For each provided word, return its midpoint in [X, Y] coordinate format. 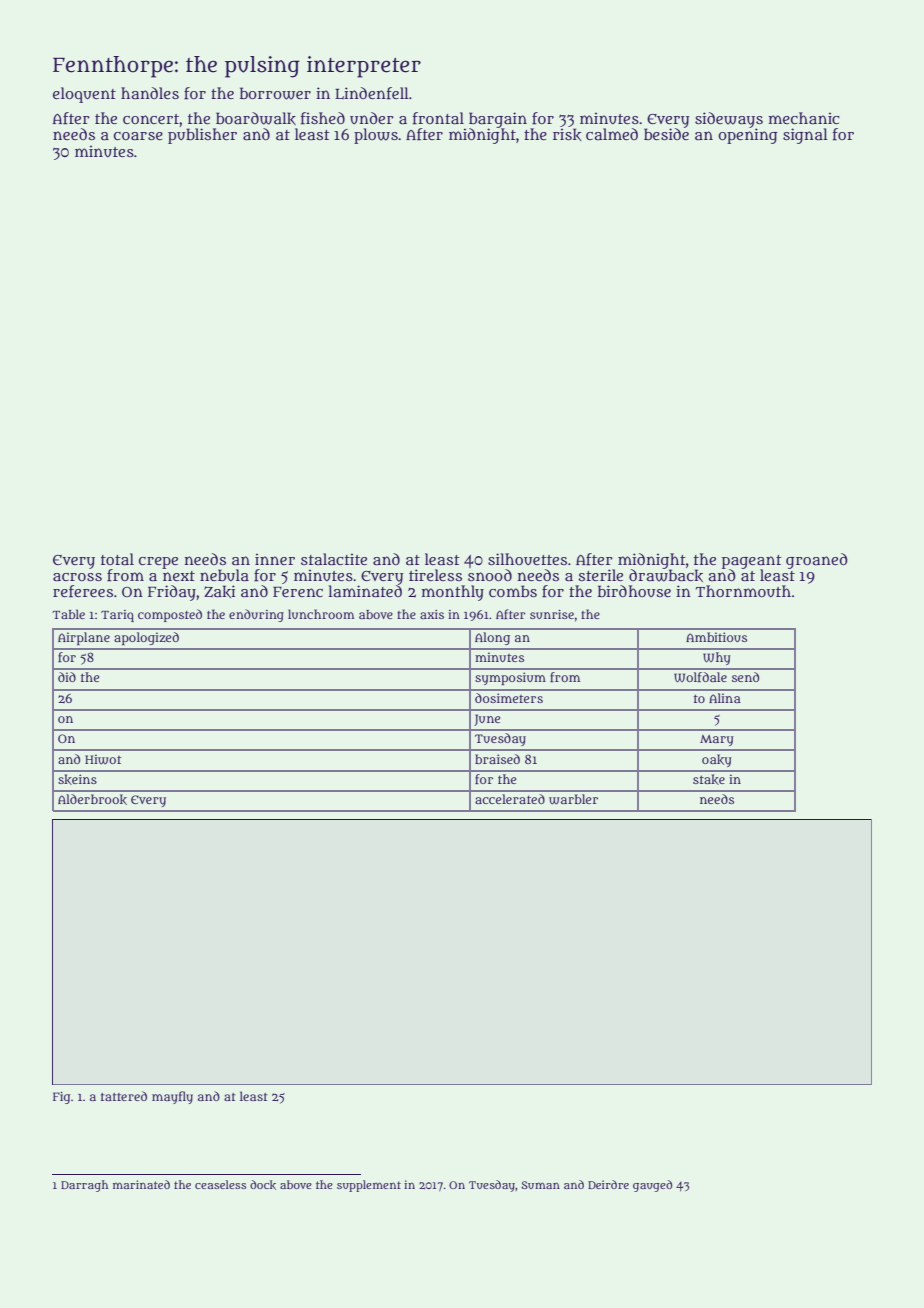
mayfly [172, 1097]
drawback [666, 575]
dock [263, 1185]
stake [709, 779]
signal [805, 136]
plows [376, 136]
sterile [600, 575]
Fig [61, 1098]
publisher [202, 136]
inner [275, 559]
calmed [612, 134]
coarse [138, 136]
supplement [369, 1186]
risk [567, 134]
